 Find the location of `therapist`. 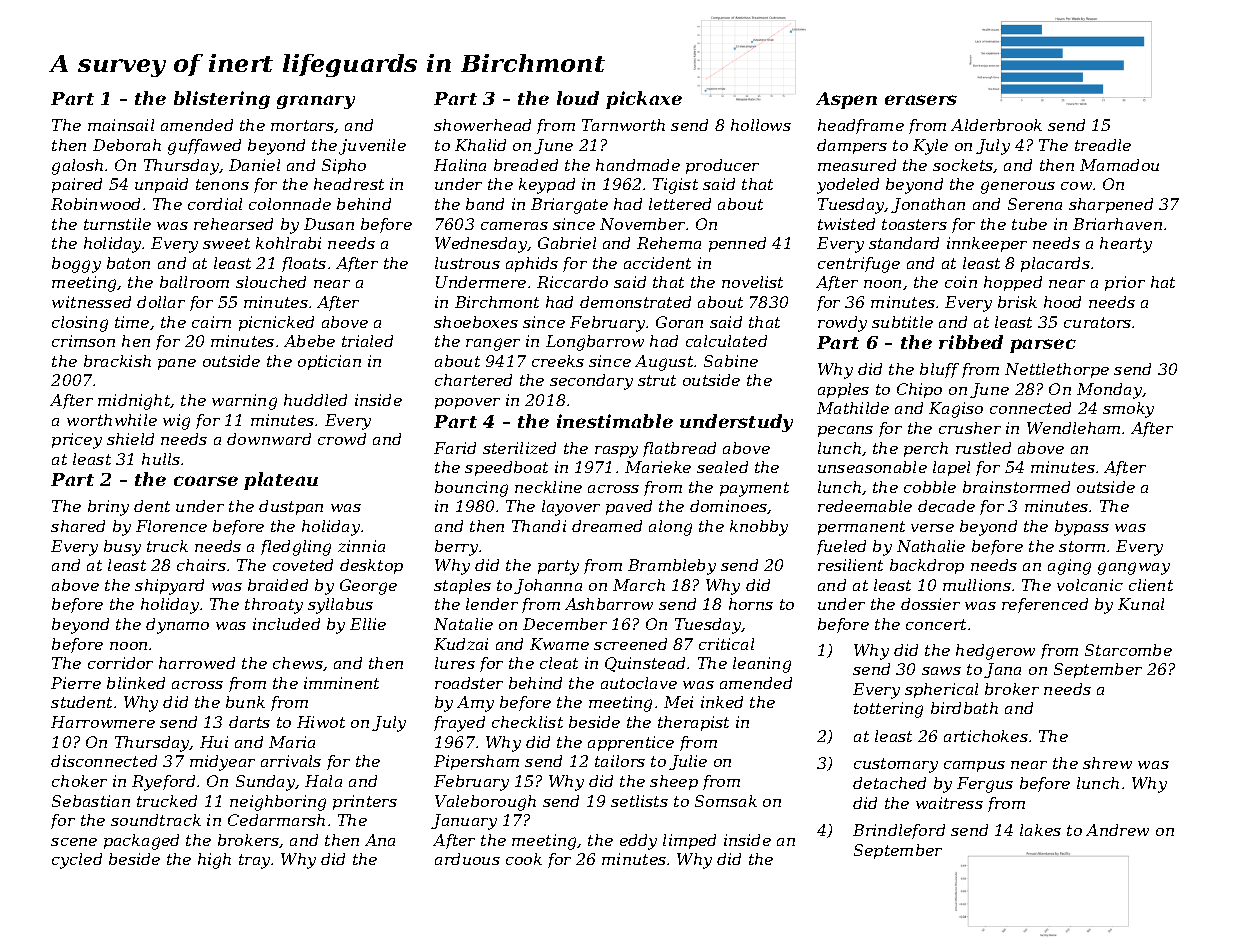

therapist is located at coordinates (693, 723).
